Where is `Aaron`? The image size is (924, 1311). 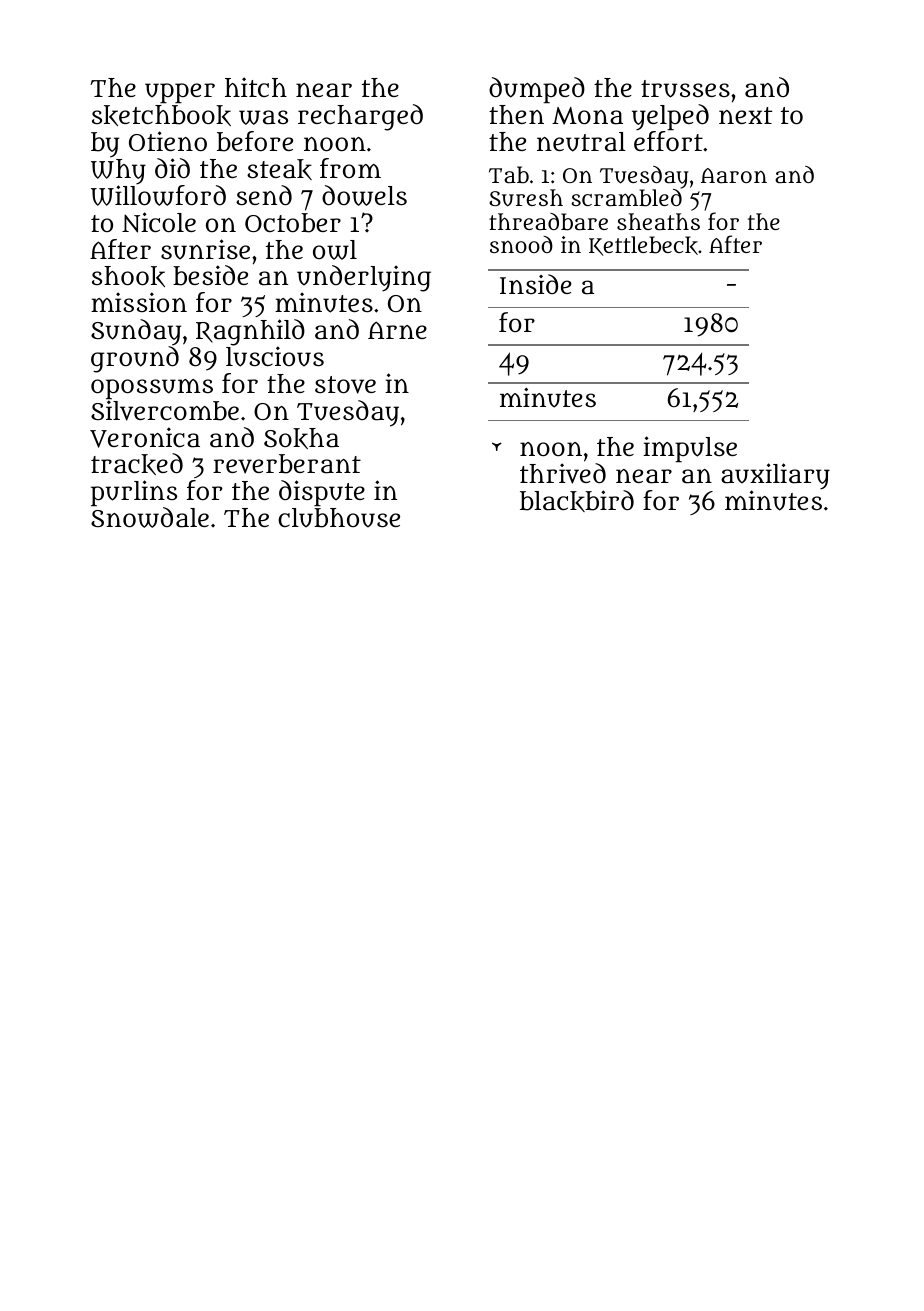
Aaron is located at coordinates (734, 175).
